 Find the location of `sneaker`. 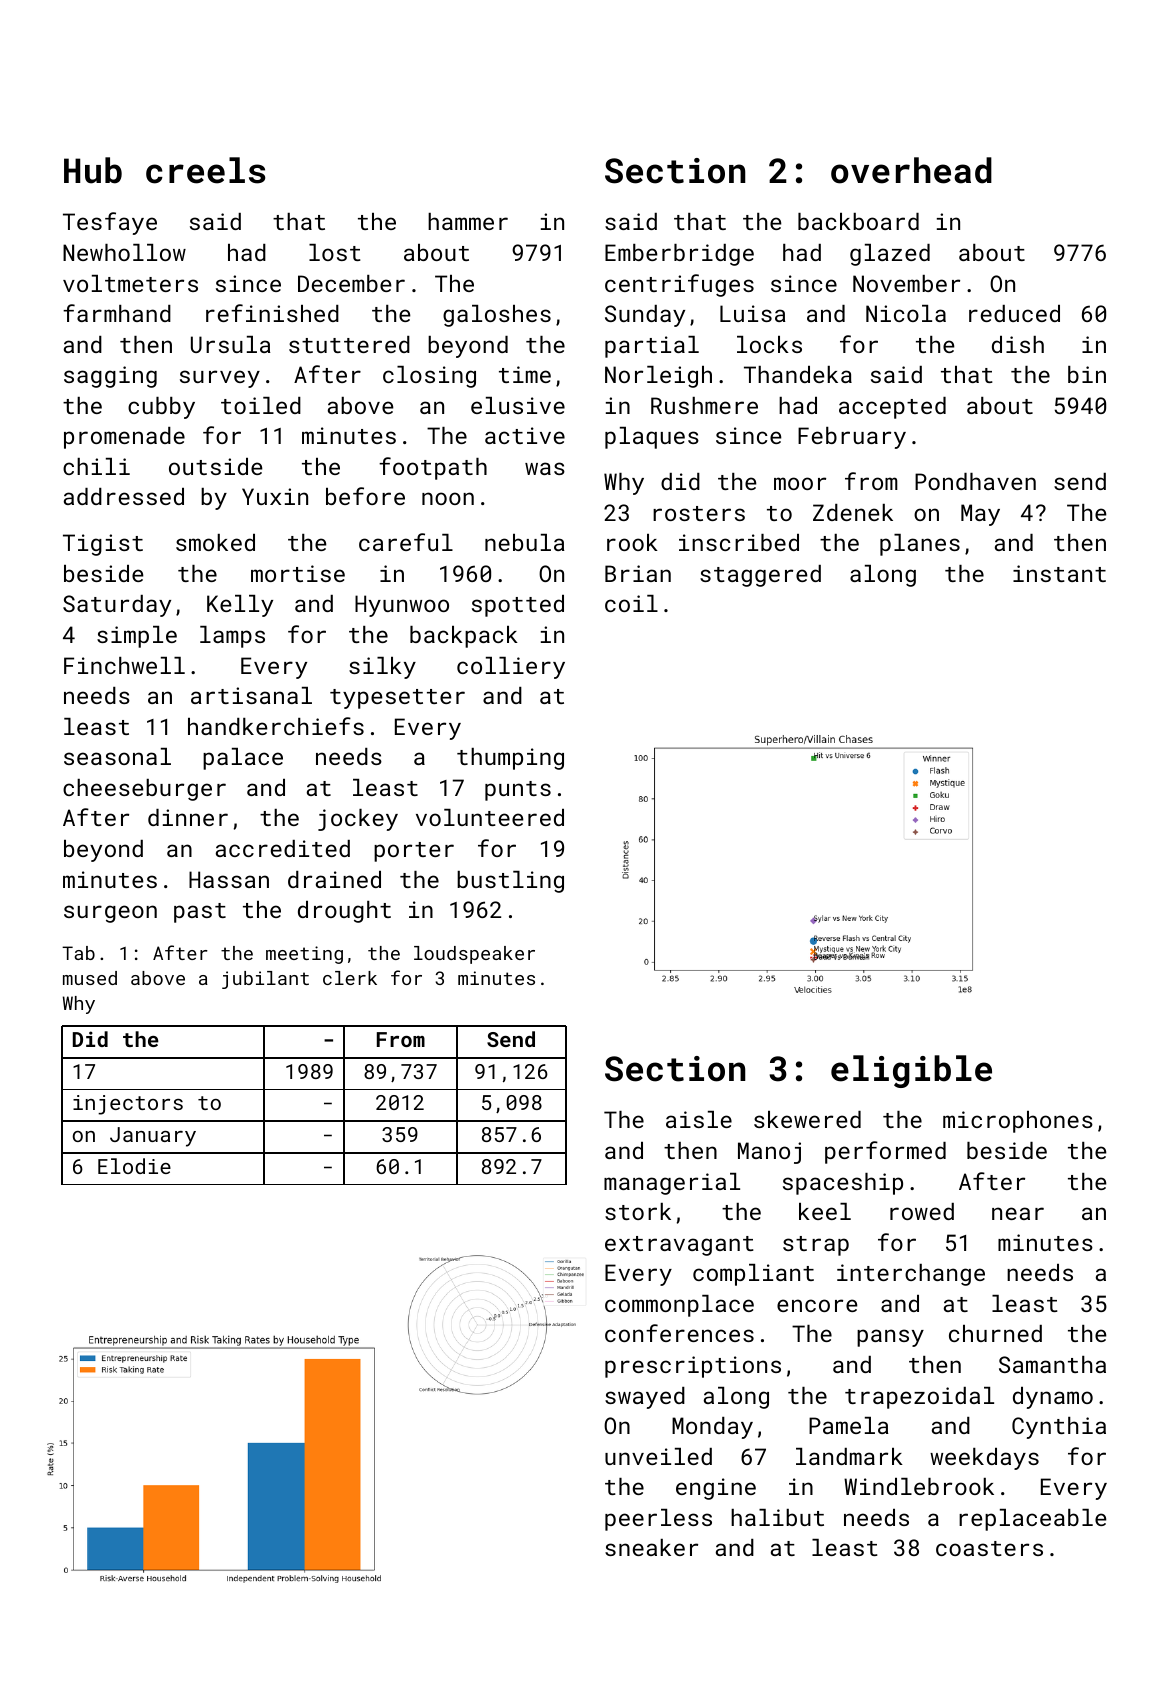

sneaker is located at coordinates (651, 1547).
